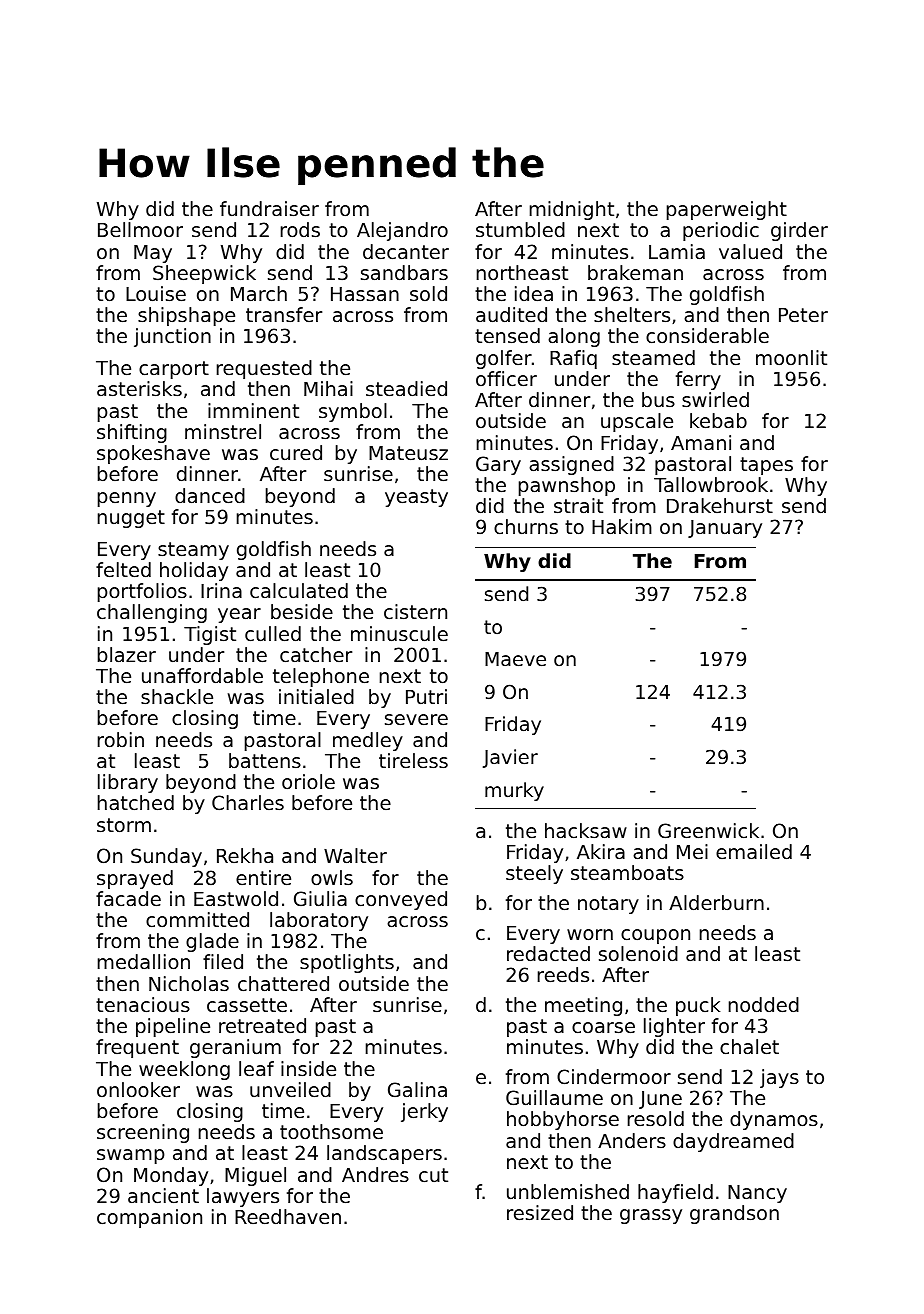  Describe the element at coordinates (718, 420) in the document. I see `kebab` at that location.
